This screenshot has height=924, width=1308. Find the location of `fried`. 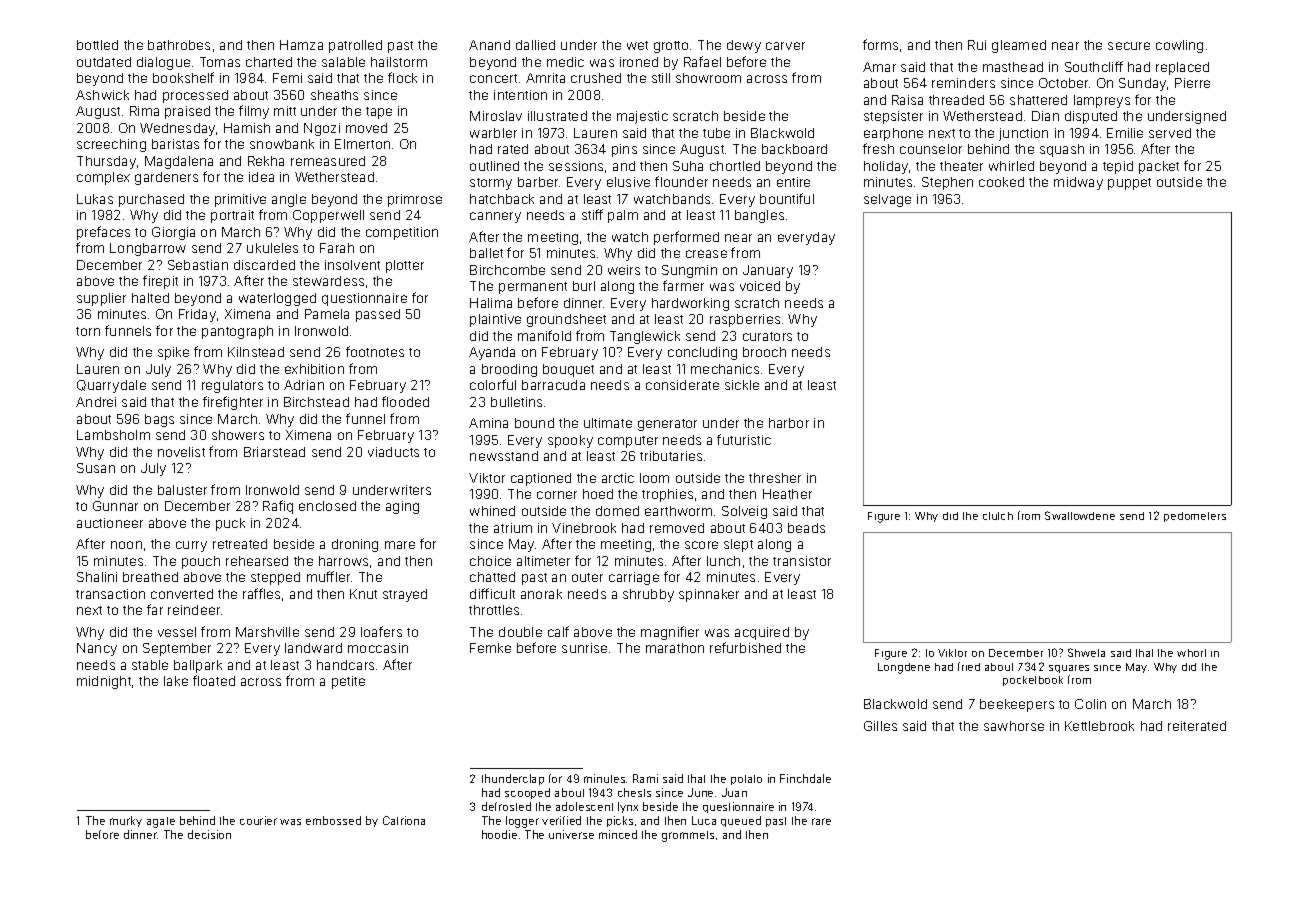

fried is located at coordinates (969, 666).
